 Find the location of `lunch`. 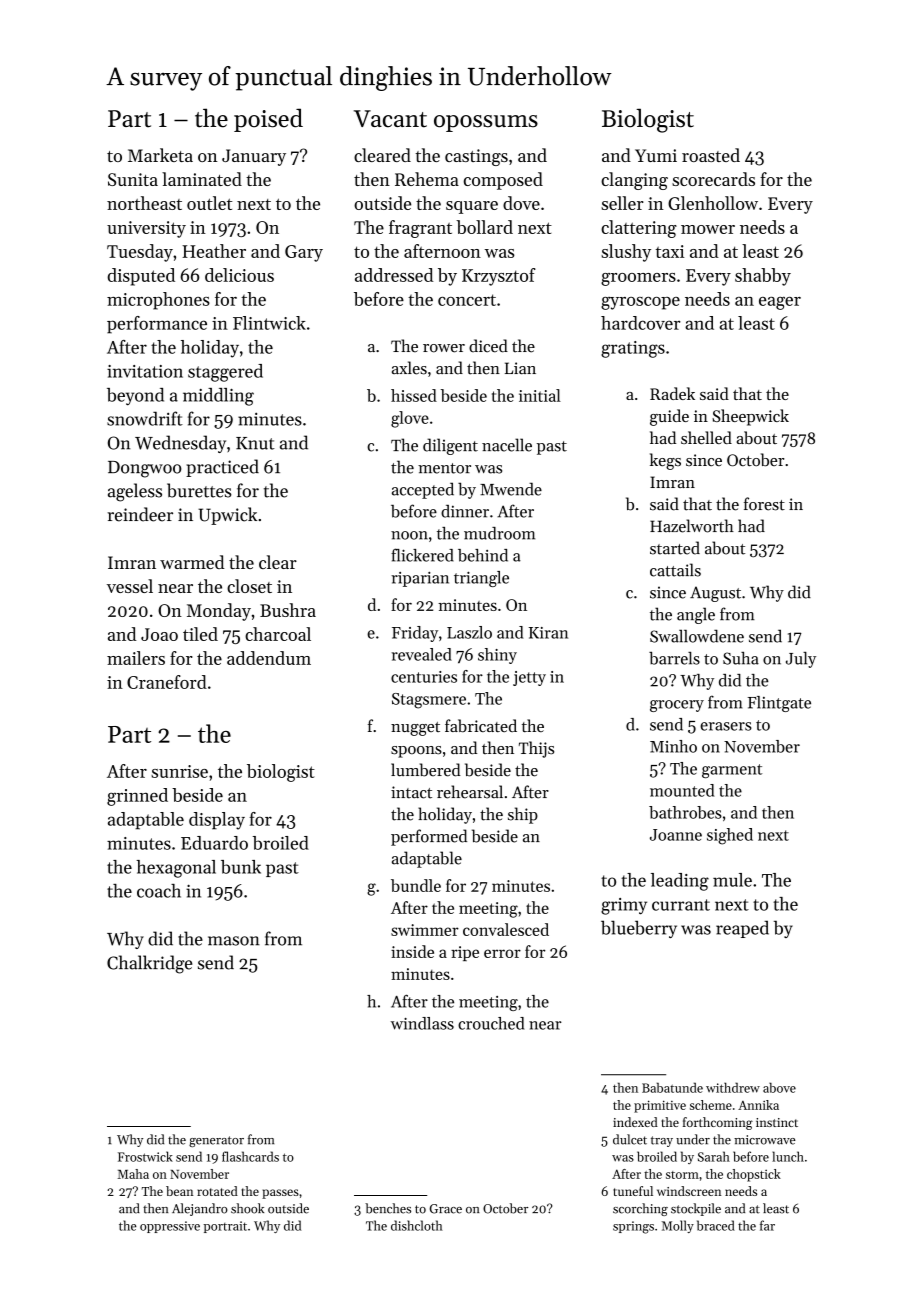

lunch is located at coordinates (788, 1156).
